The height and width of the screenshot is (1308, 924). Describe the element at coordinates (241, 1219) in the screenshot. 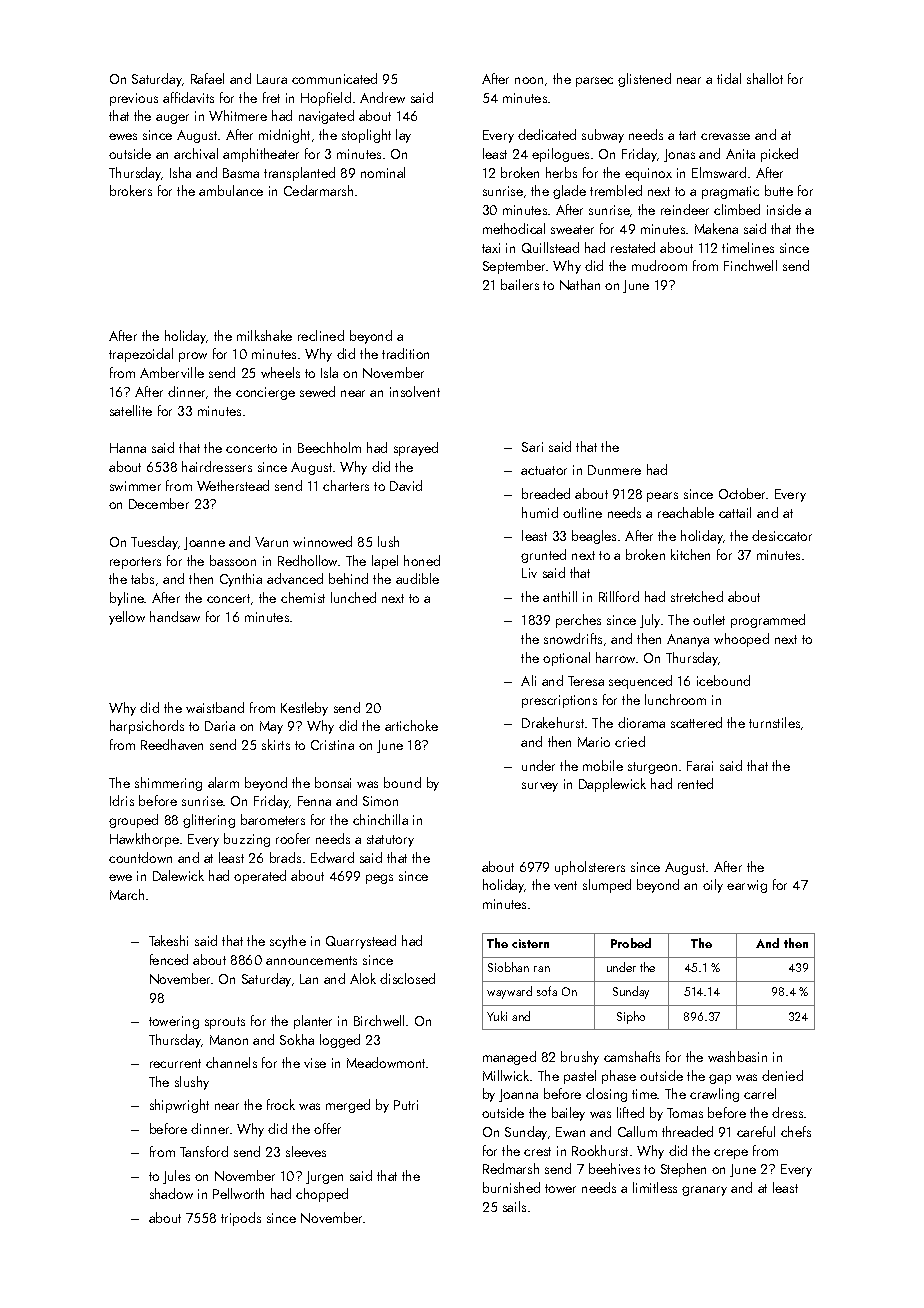

I see `tripods` at that location.
